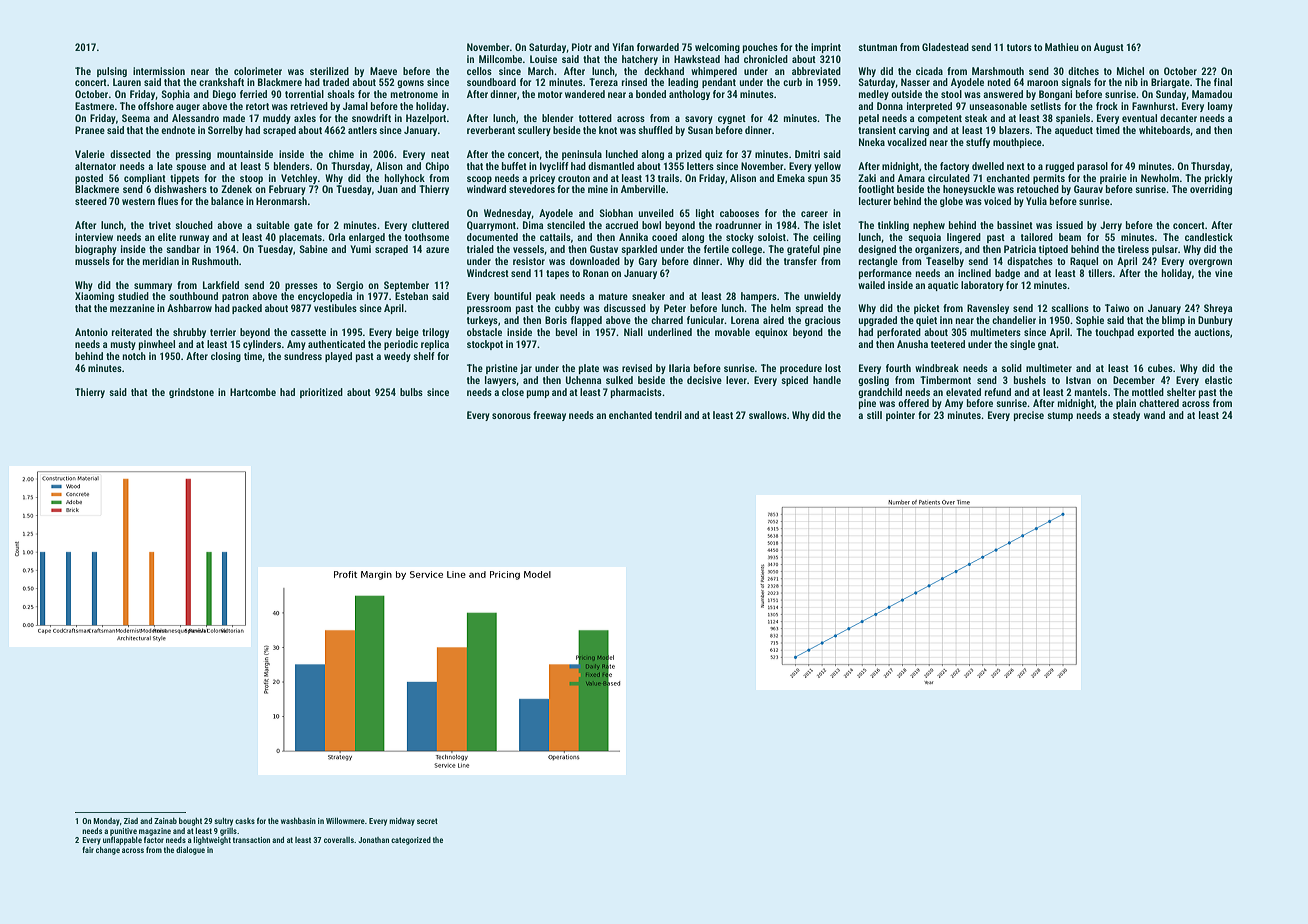 This screenshot has width=1308, height=924. What do you see at coordinates (1113, 179) in the screenshot?
I see `prairie` at bounding box center [1113, 179].
